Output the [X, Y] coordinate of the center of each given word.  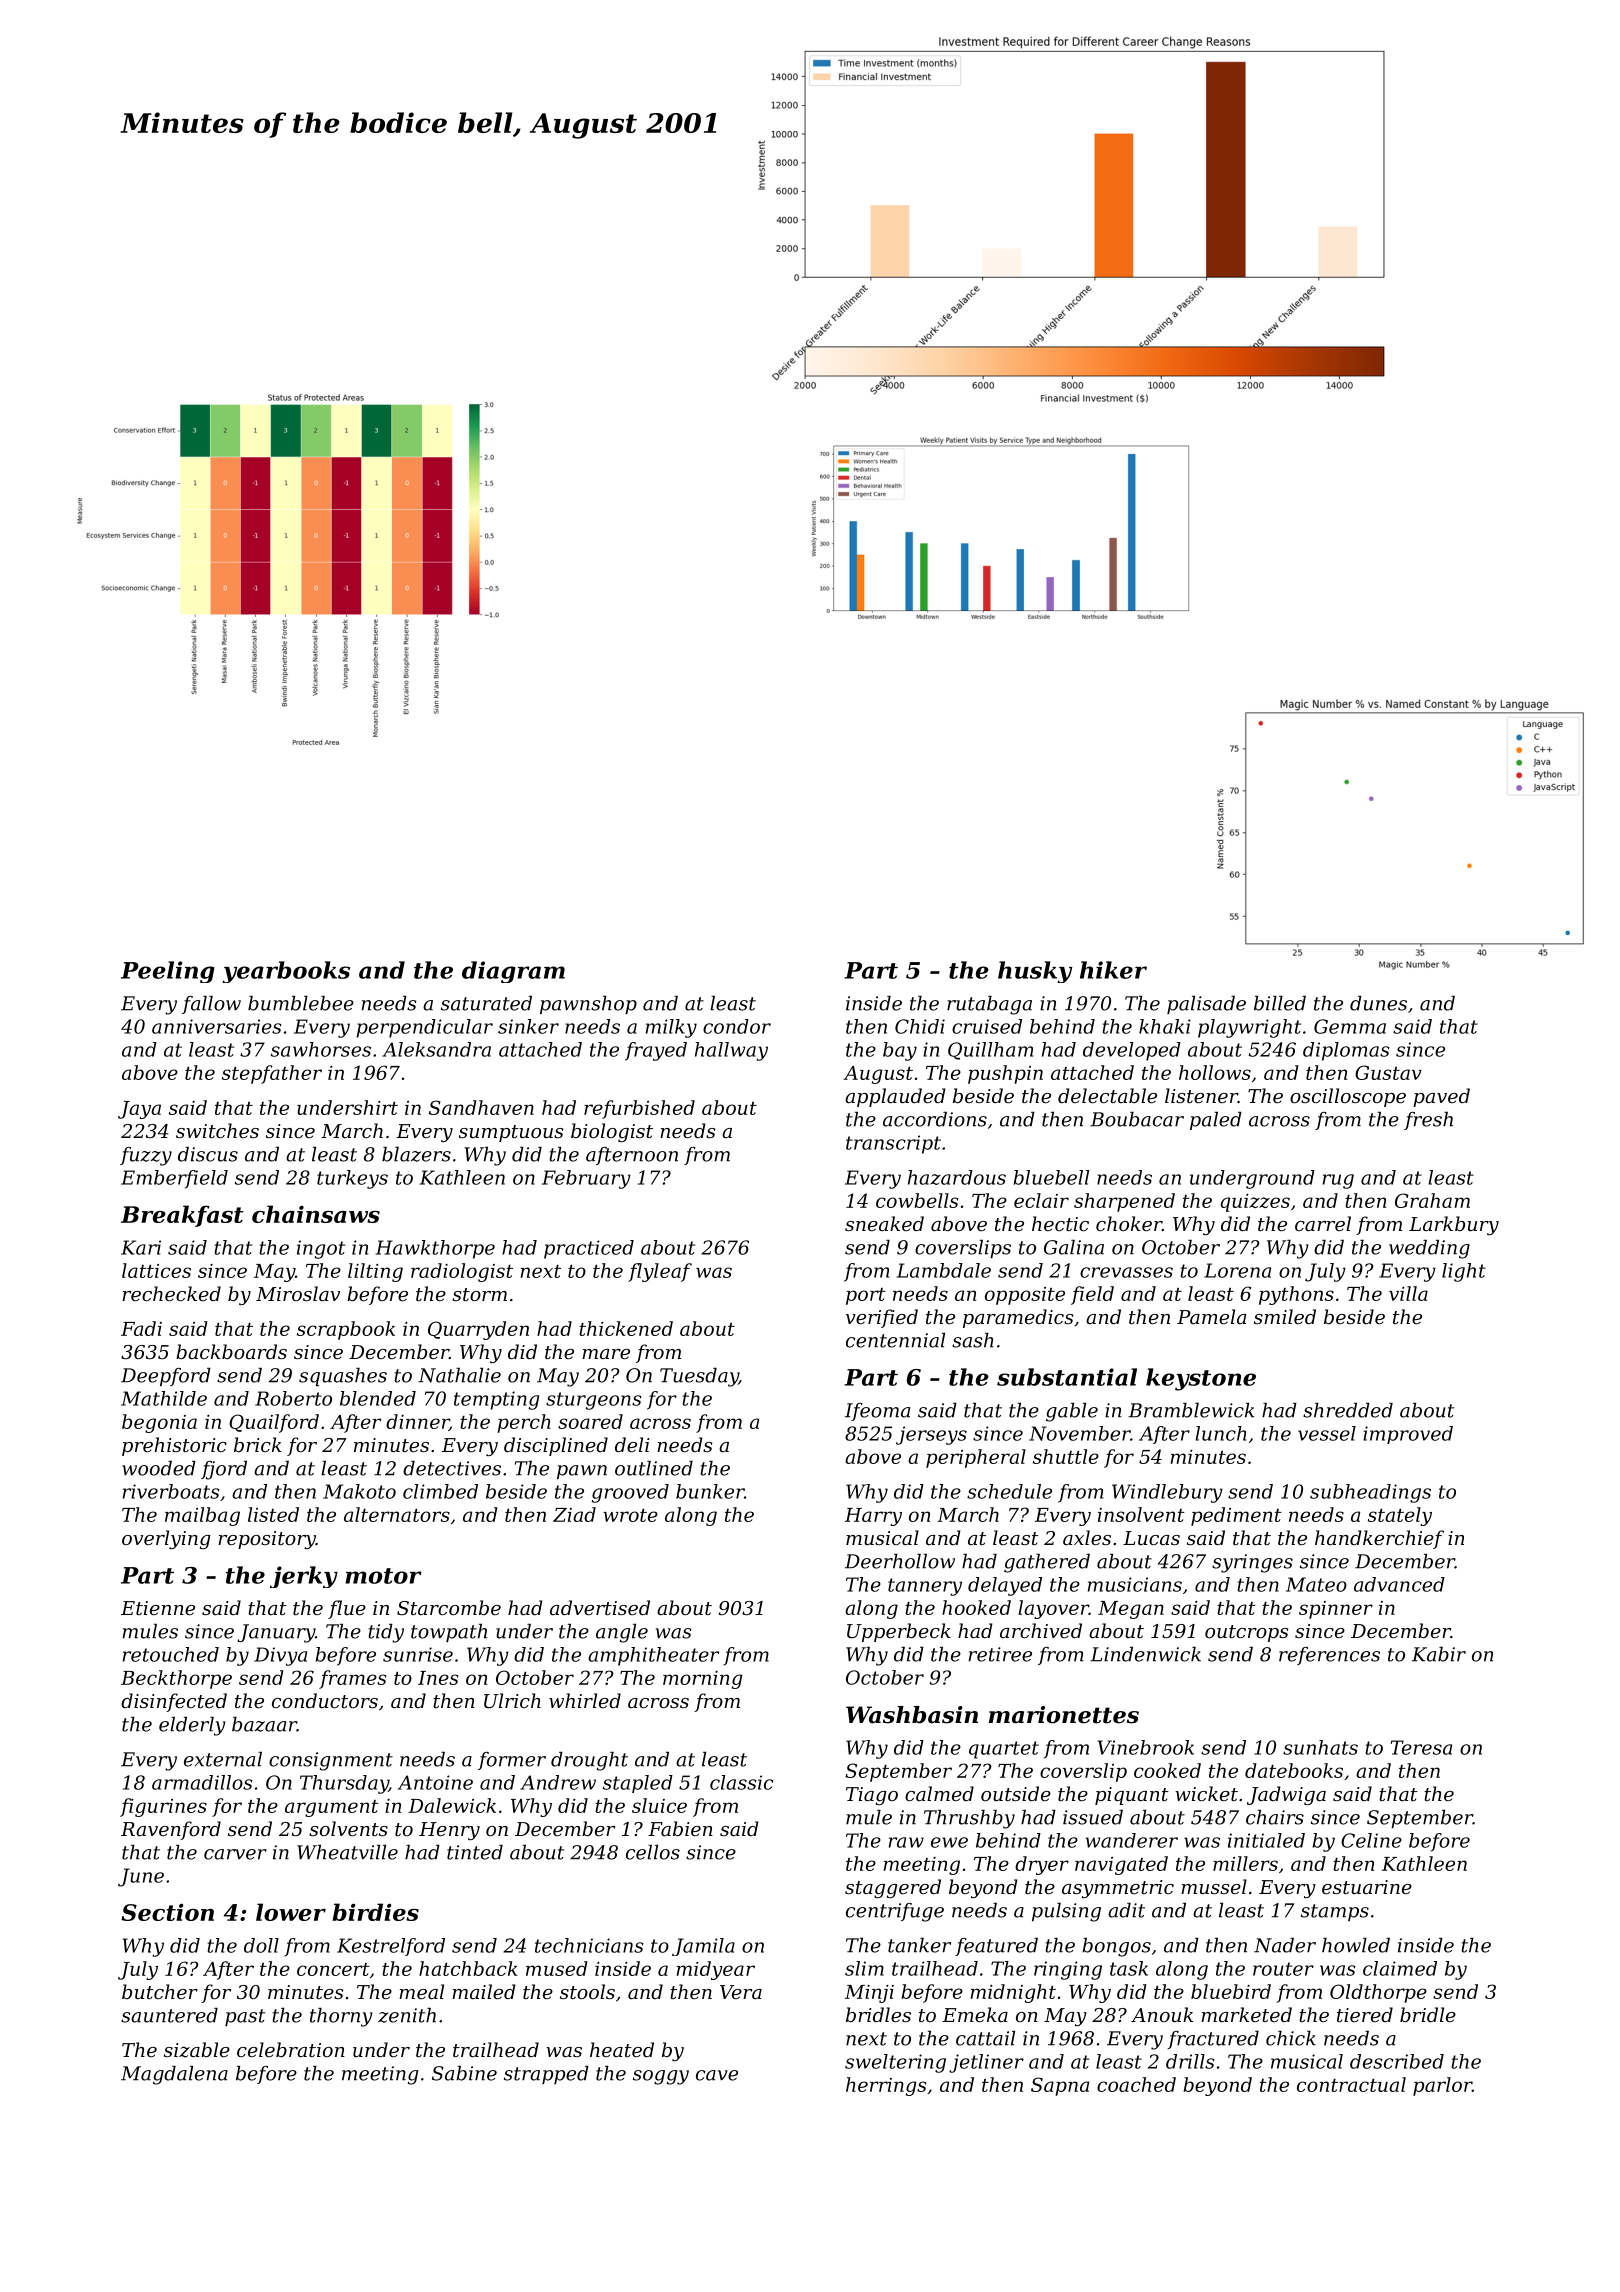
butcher [160, 1991]
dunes [1378, 1003]
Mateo [1316, 1584]
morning [702, 1680]
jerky [304, 1577]
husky [1035, 972]
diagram [513, 972]
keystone [1201, 1379]
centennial [895, 1340]
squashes [343, 1377]
